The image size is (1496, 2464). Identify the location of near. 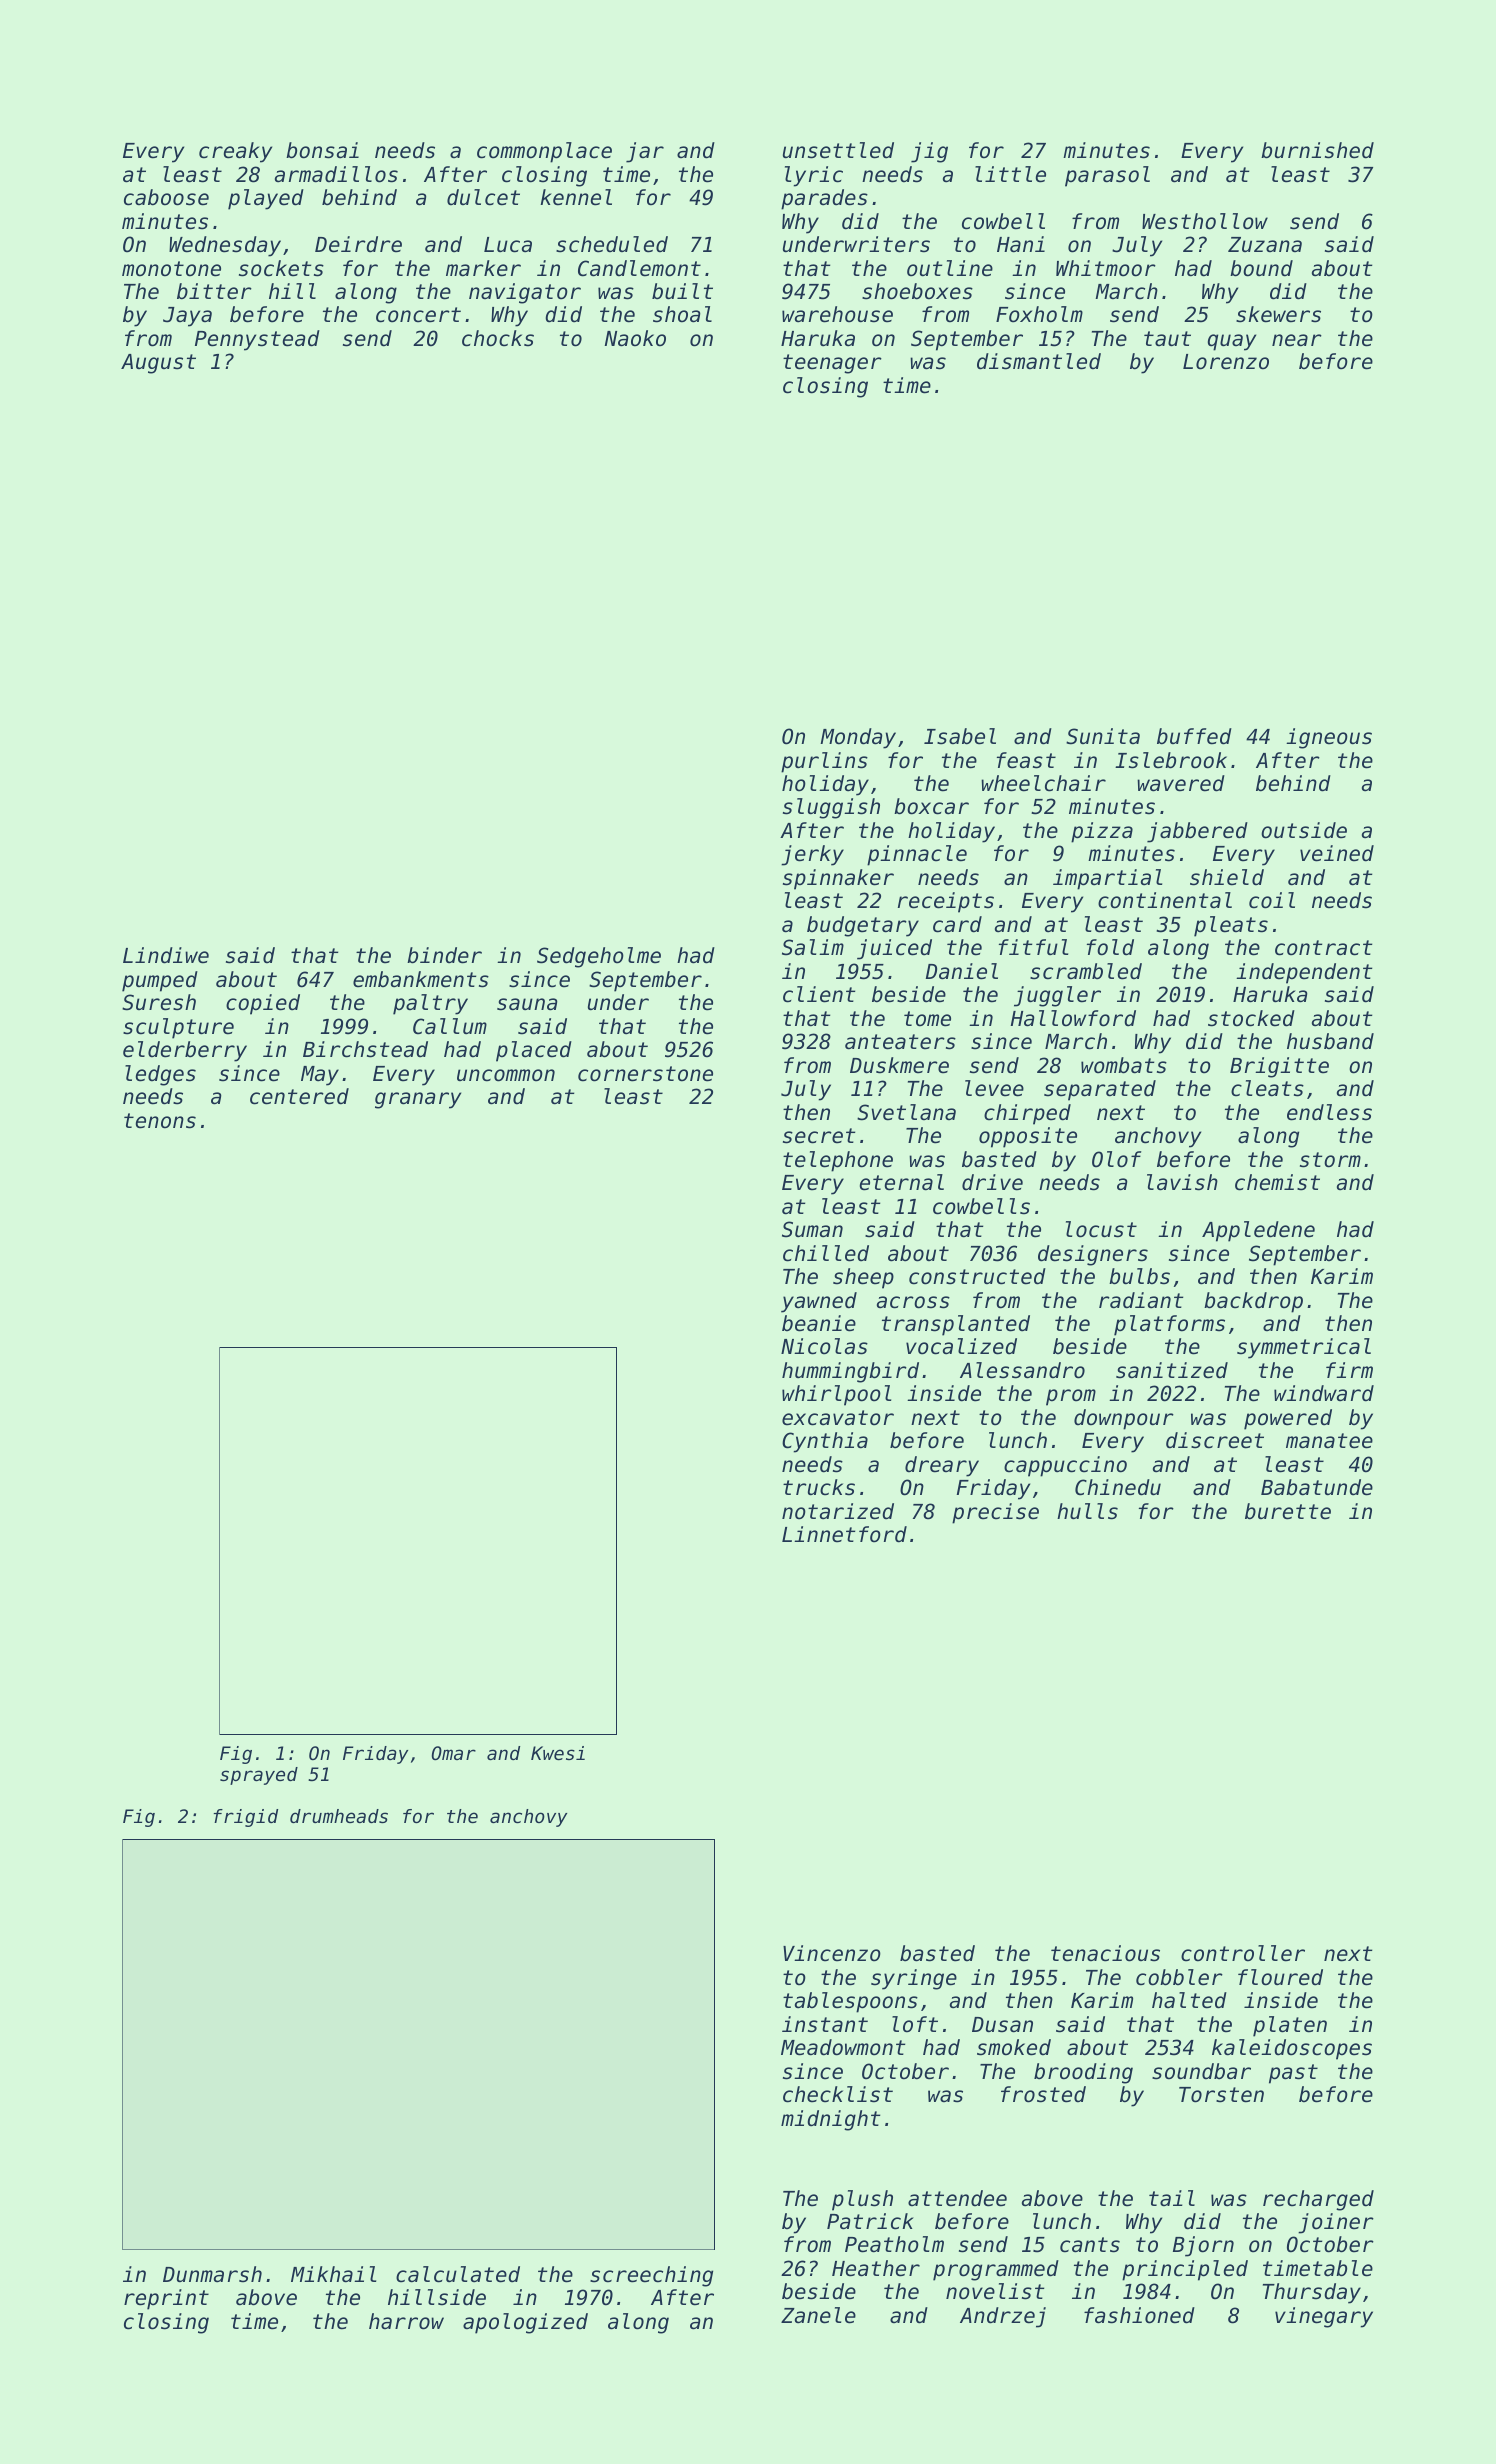
(1297, 340).
